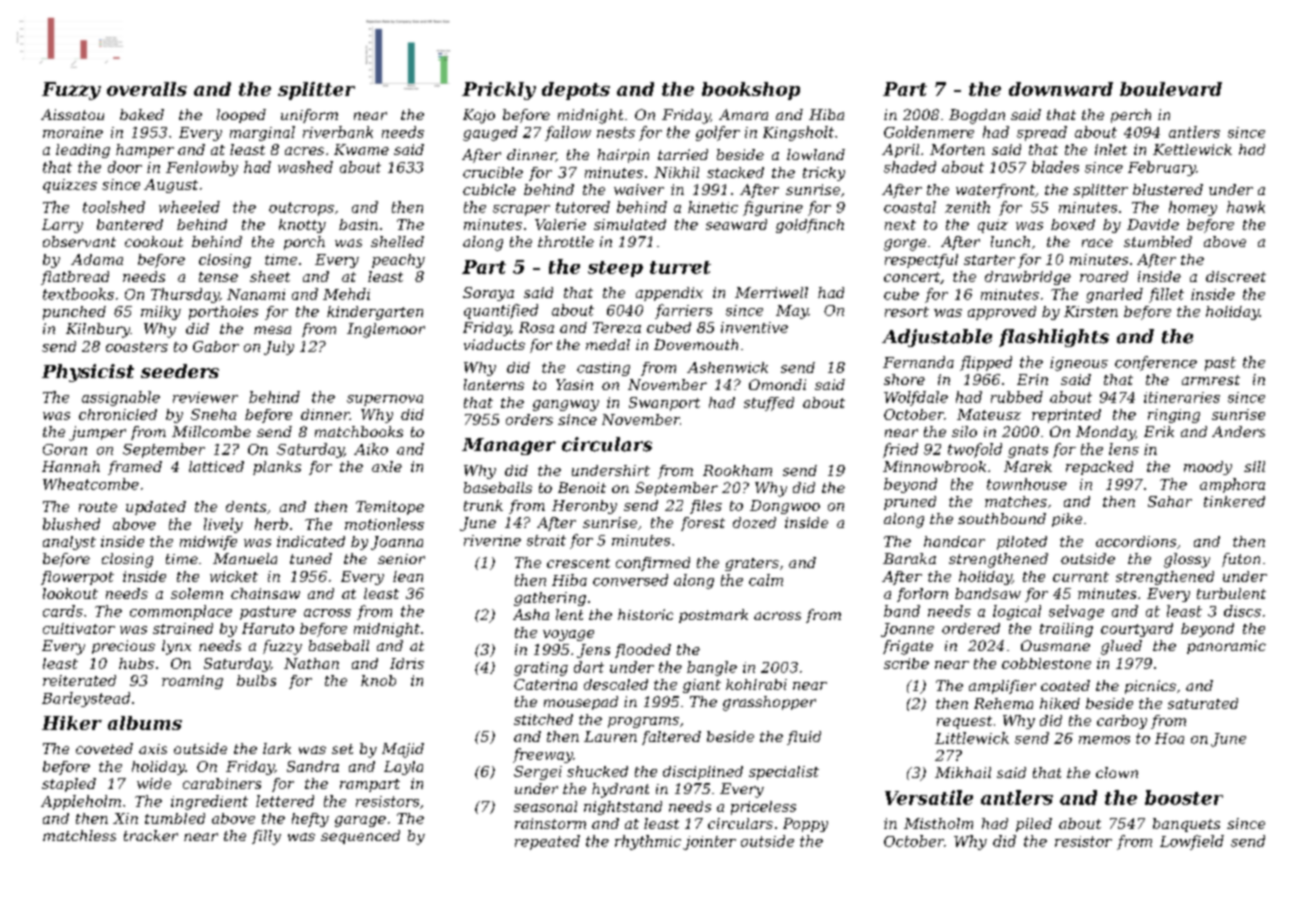  I want to click on hawk, so click(1246, 207).
